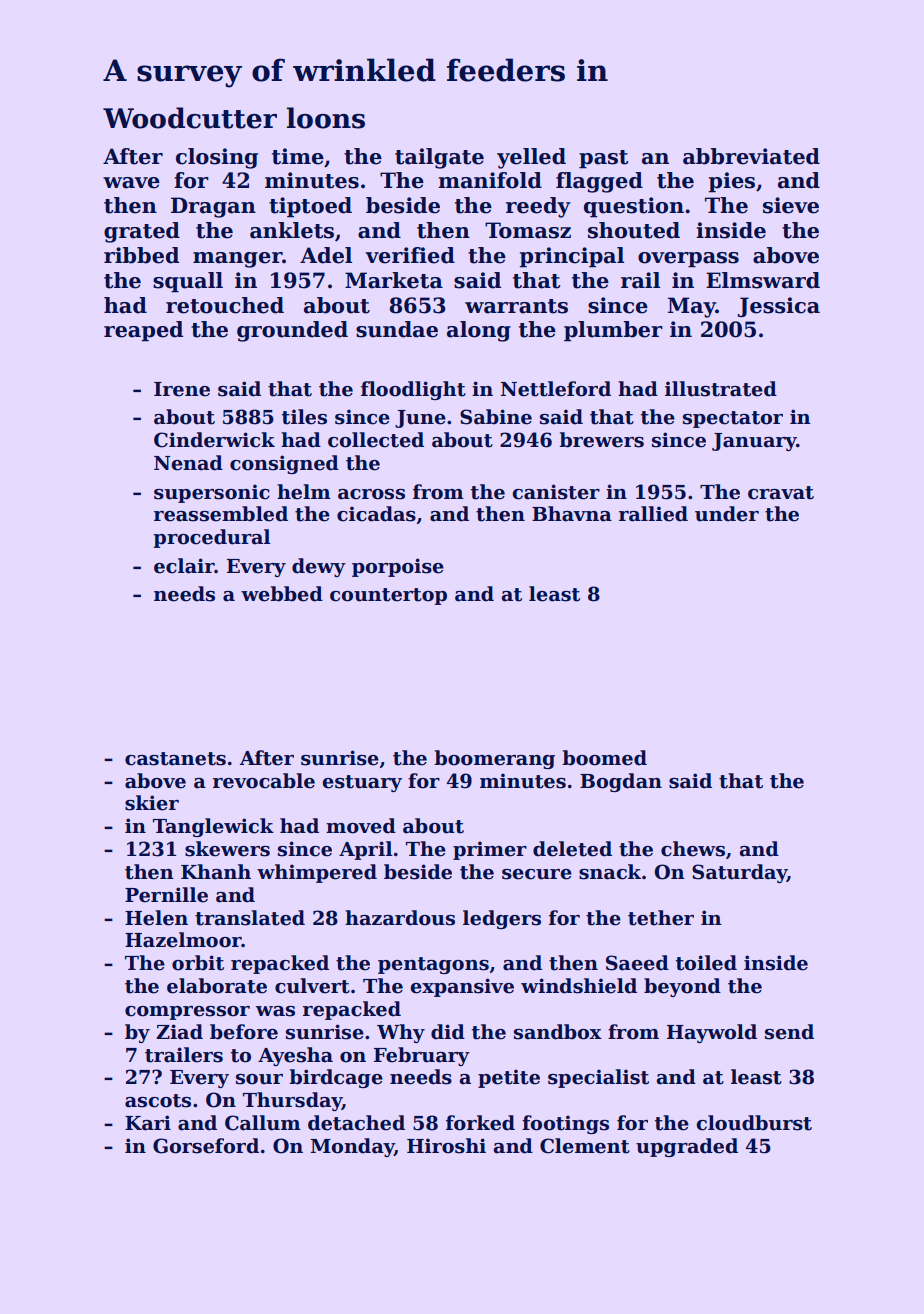 This image has width=924, height=1314. What do you see at coordinates (179, 1032) in the image?
I see `Ziad` at bounding box center [179, 1032].
